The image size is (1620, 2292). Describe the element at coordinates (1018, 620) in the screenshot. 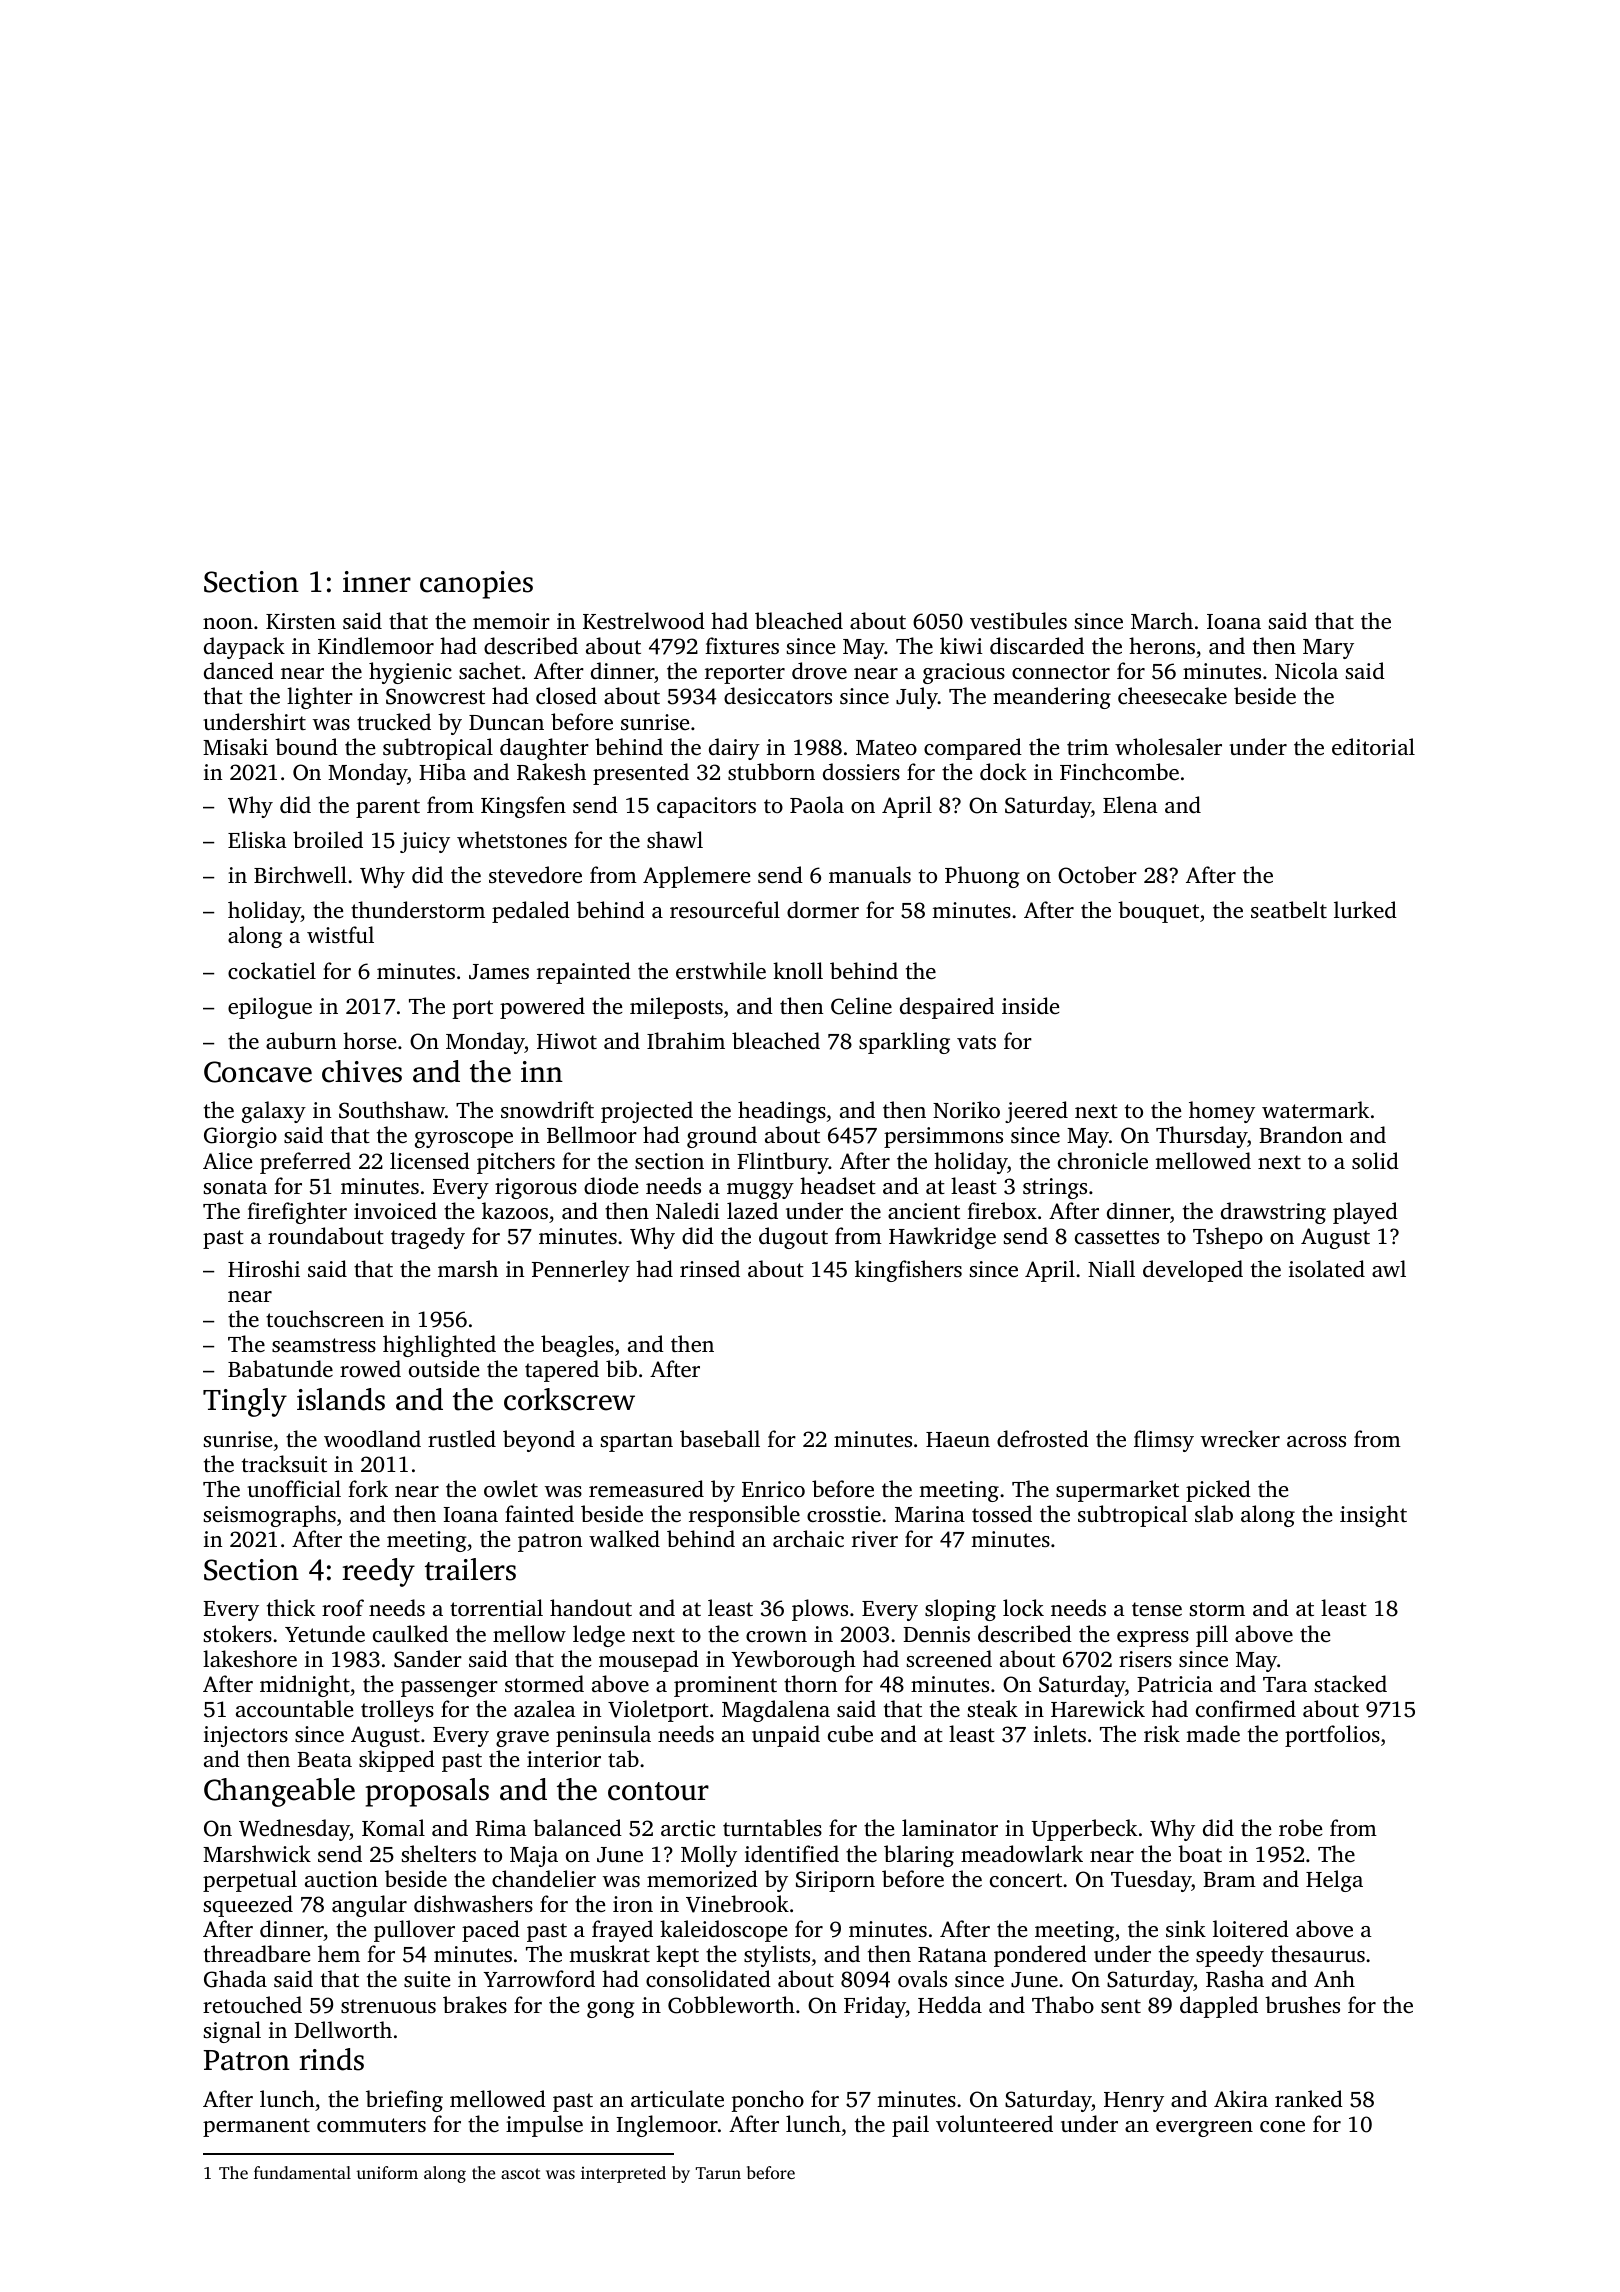

I see `vestibules` at that location.
